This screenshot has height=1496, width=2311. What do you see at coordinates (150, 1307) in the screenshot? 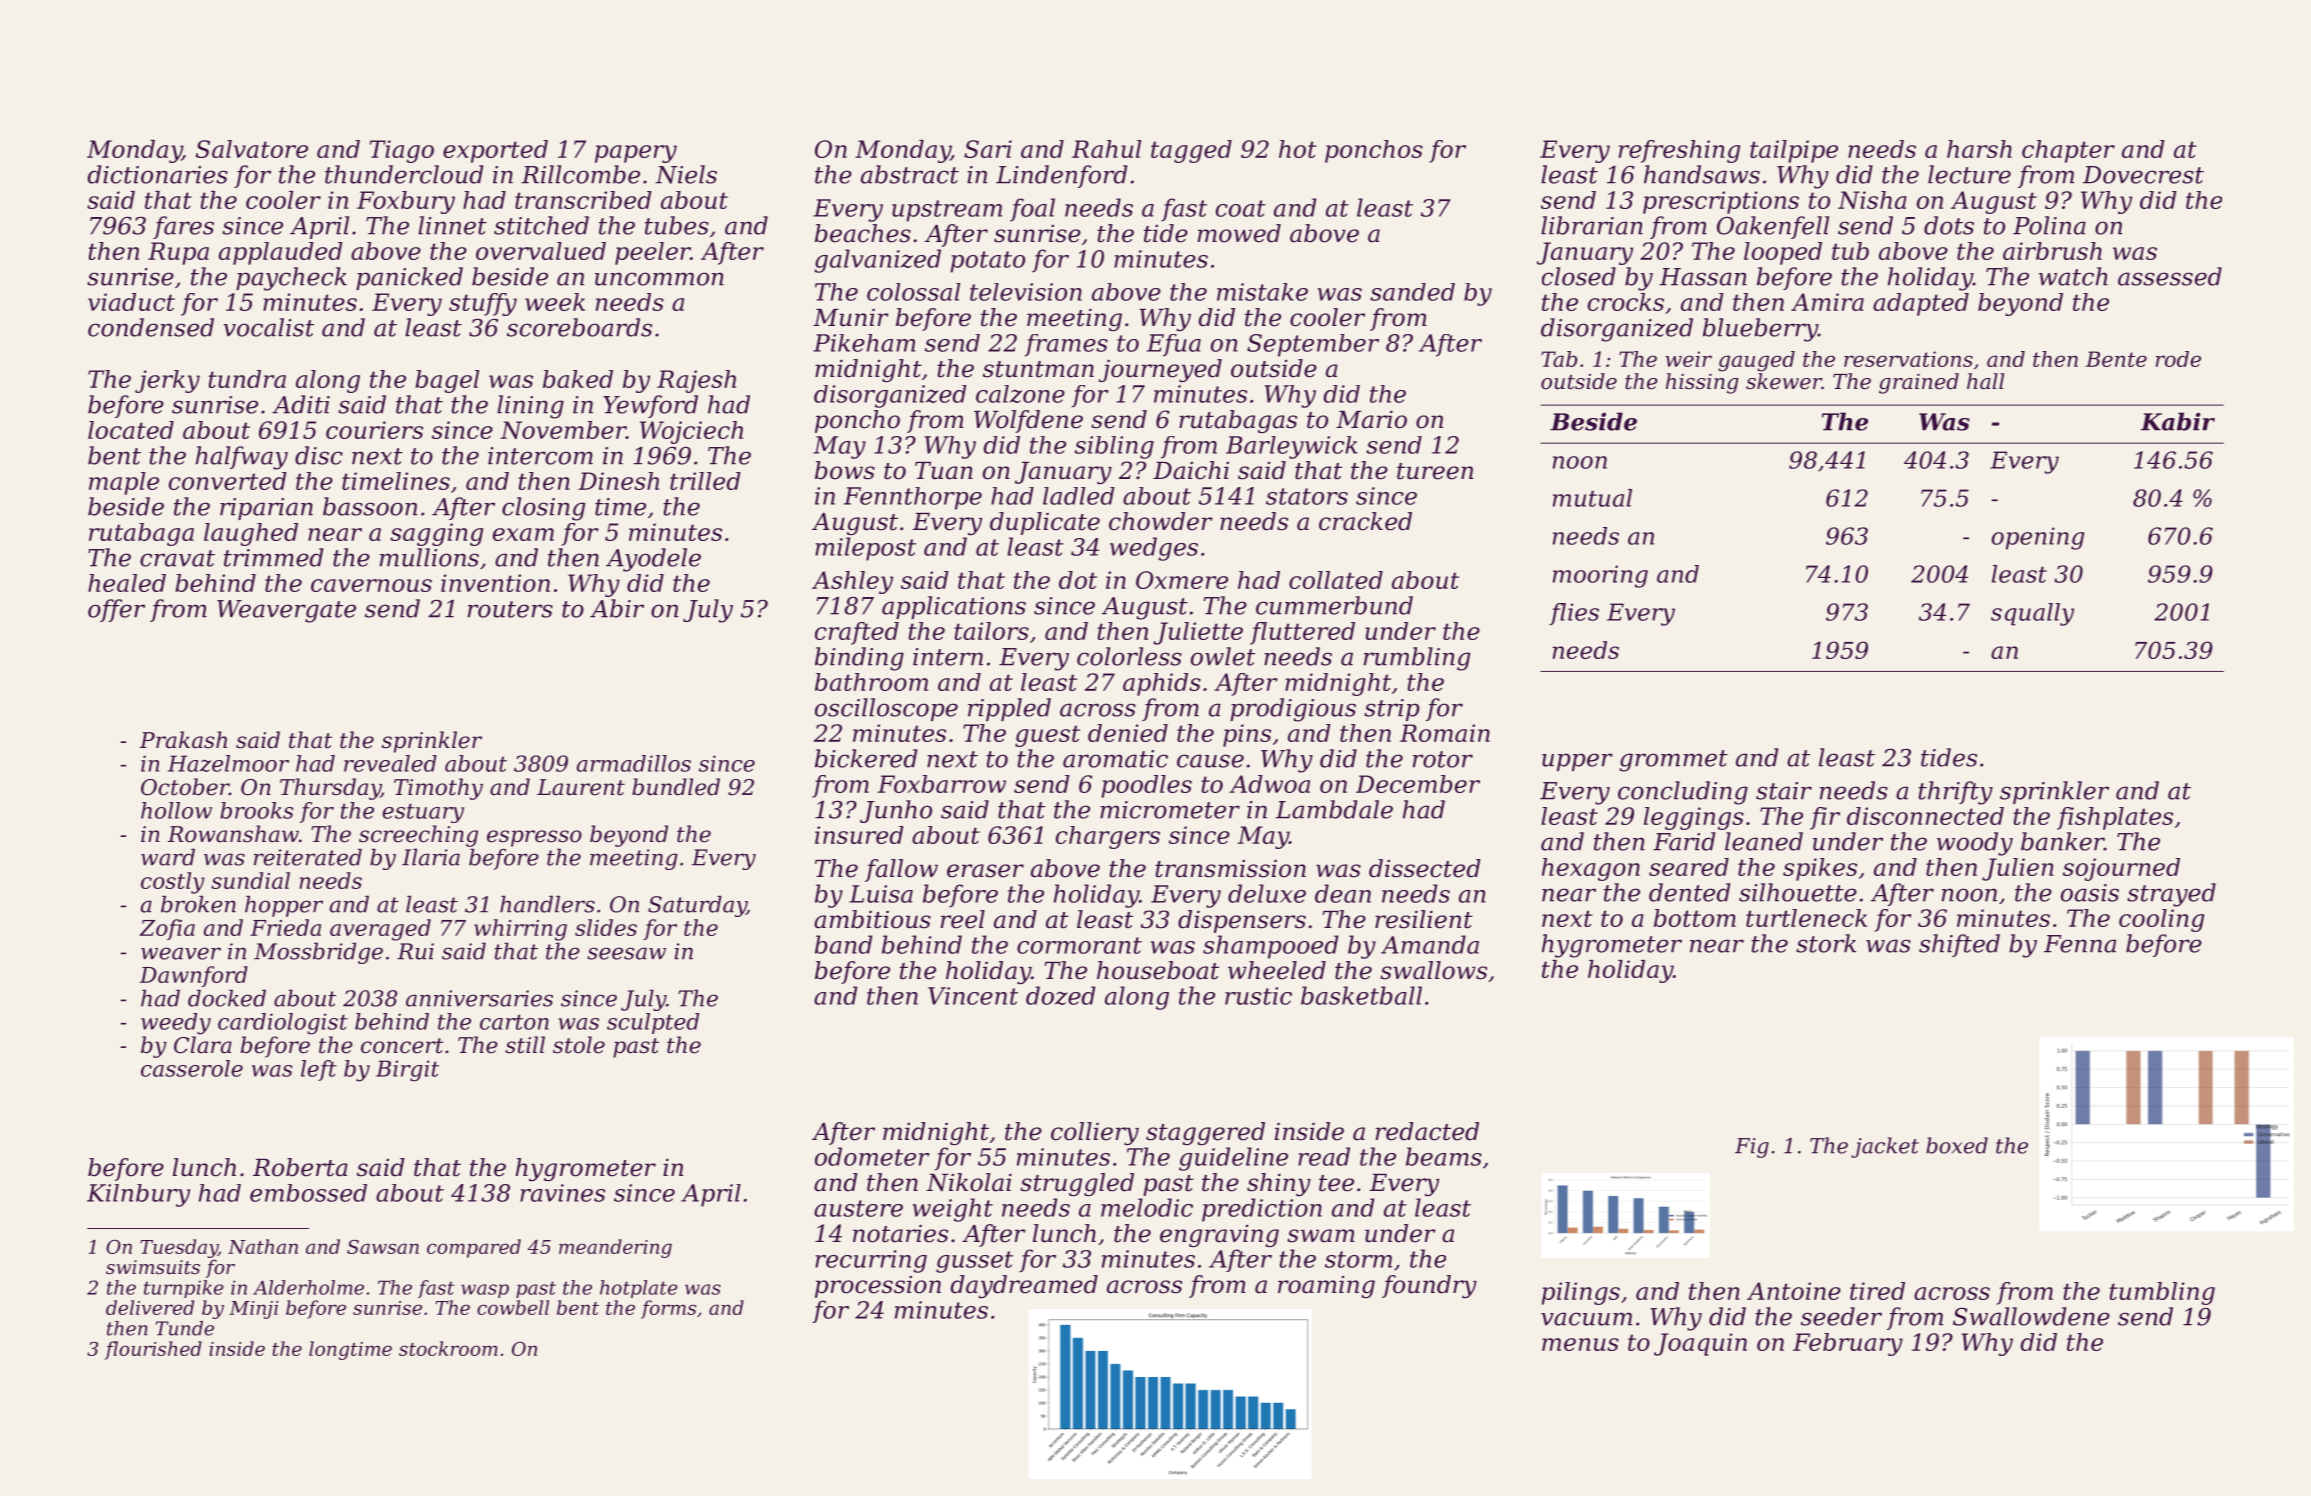
I see `delivered` at bounding box center [150, 1307].
